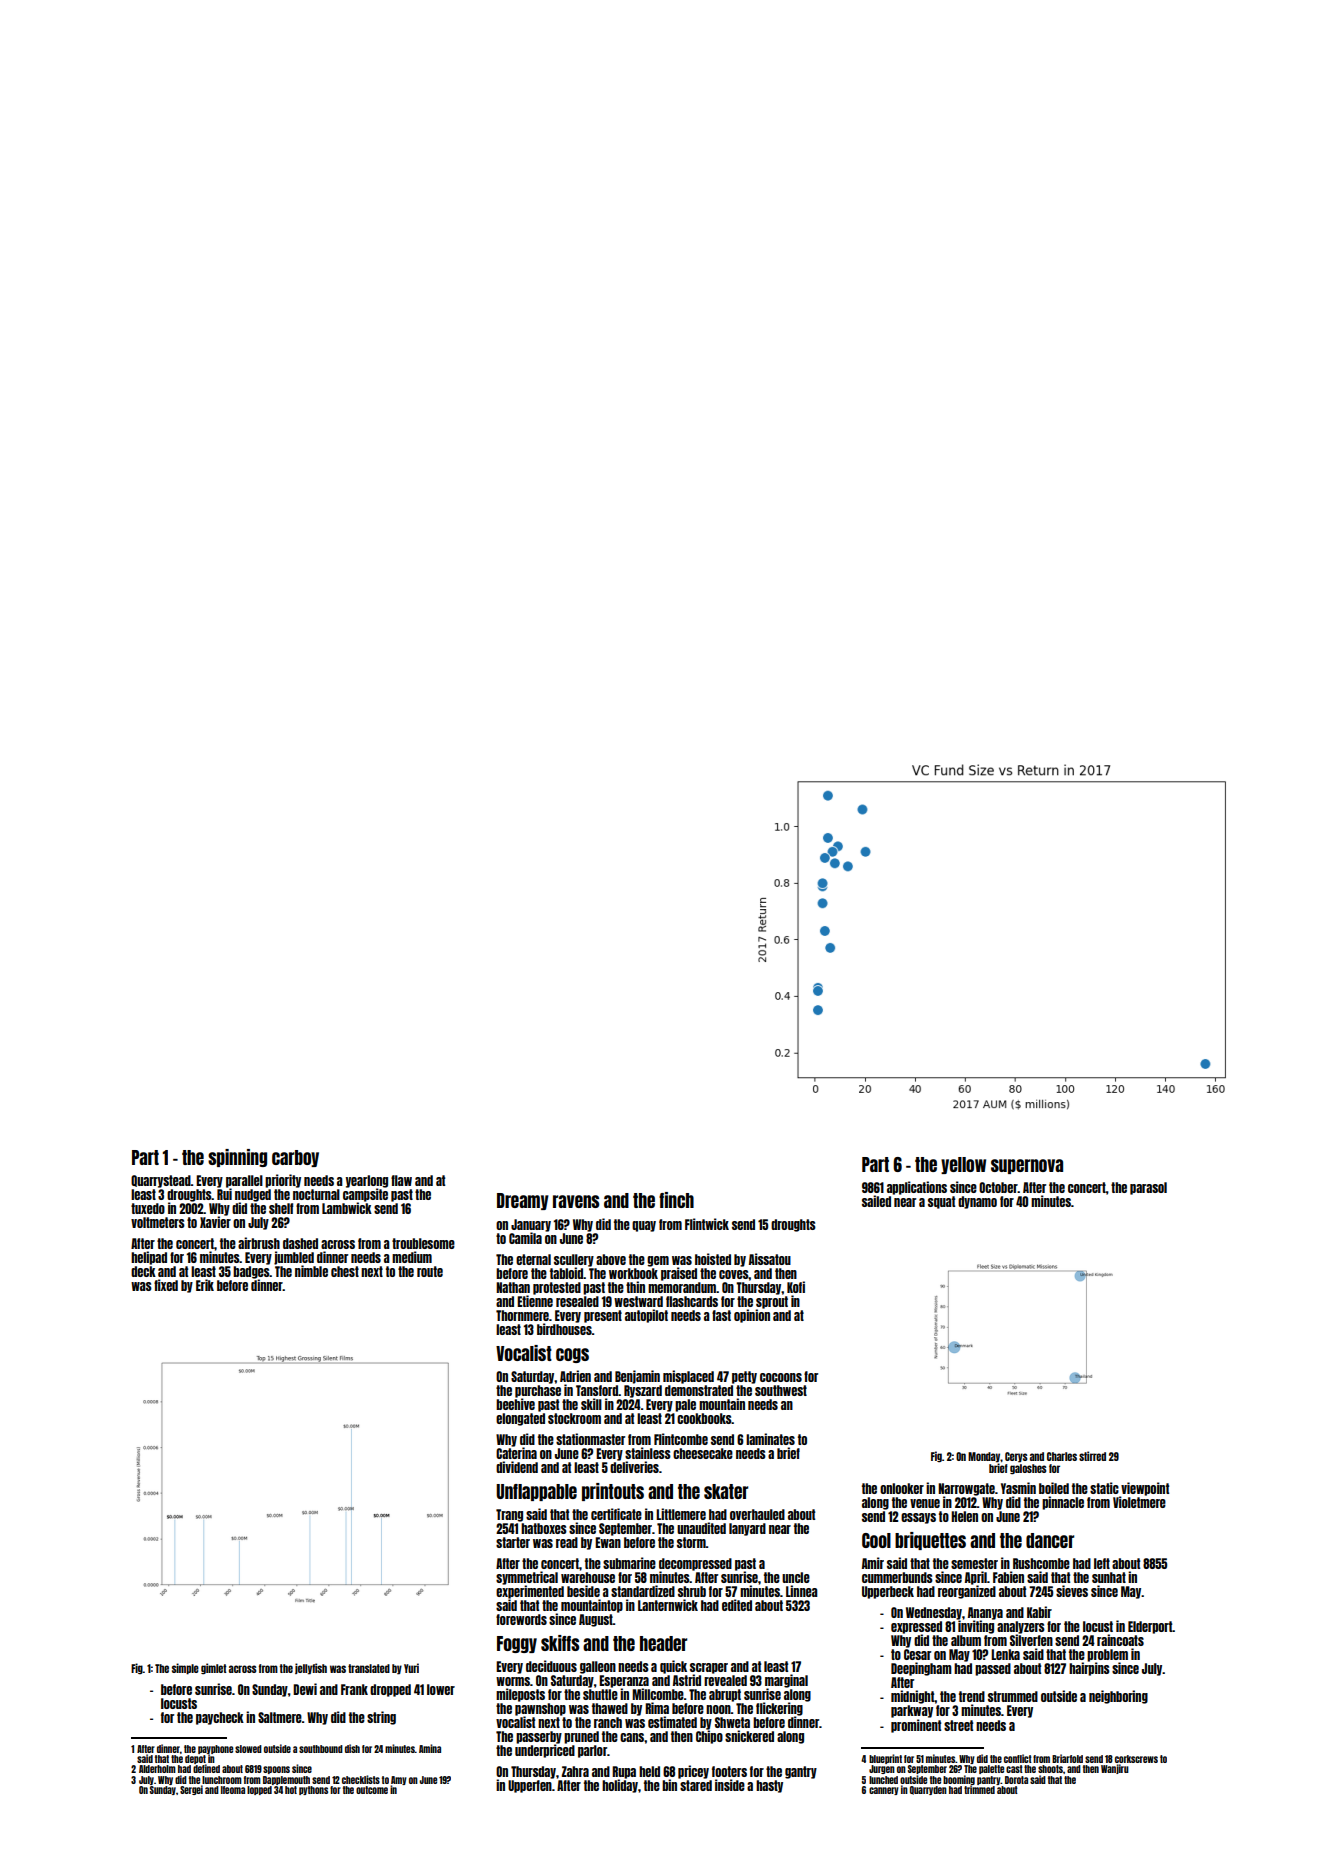 The height and width of the image is (1866, 1319). What do you see at coordinates (191, 1790) in the image?
I see `Sergei` at bounding box center [191, 1790].
